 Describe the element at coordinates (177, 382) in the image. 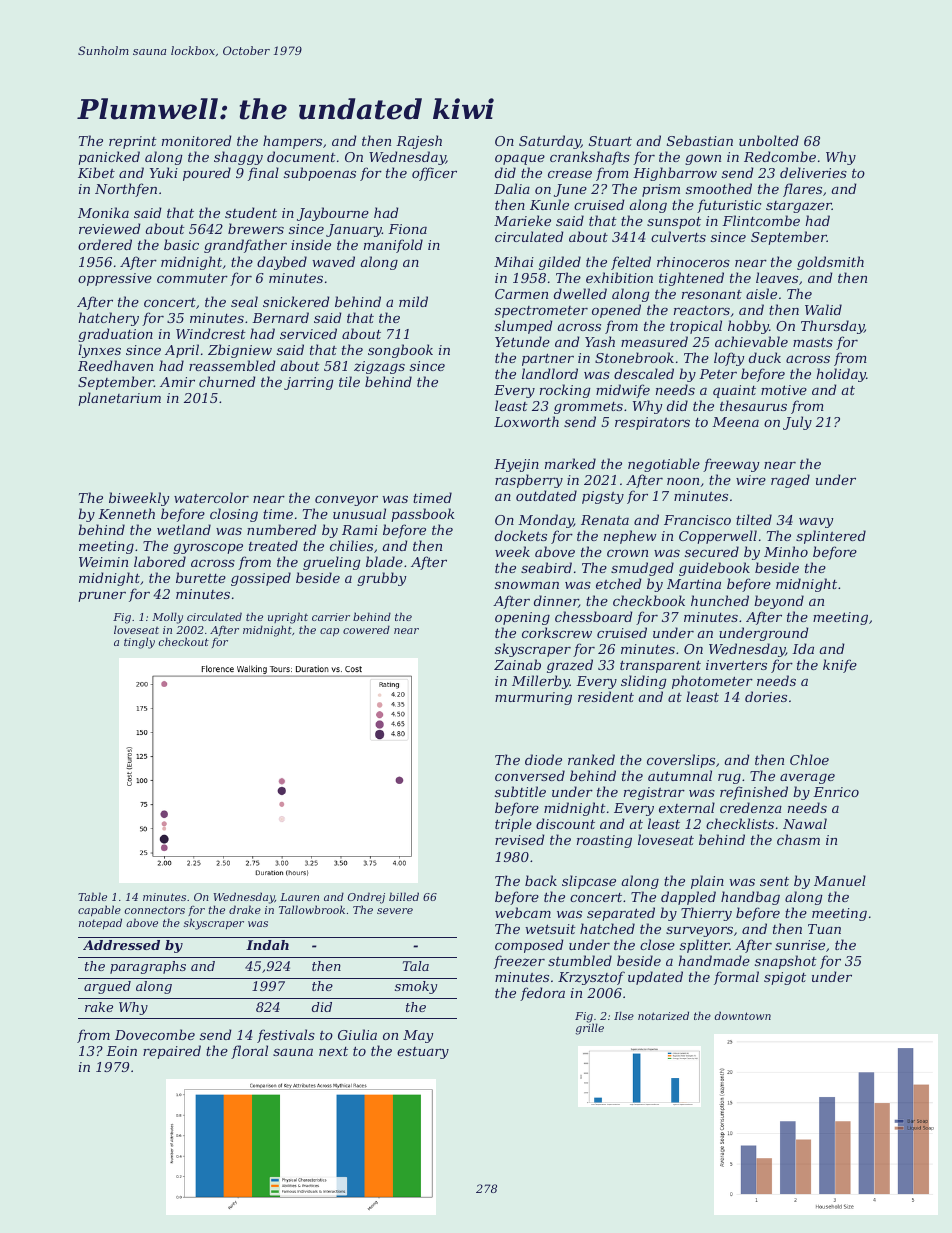

I see `Amir` at that location.
